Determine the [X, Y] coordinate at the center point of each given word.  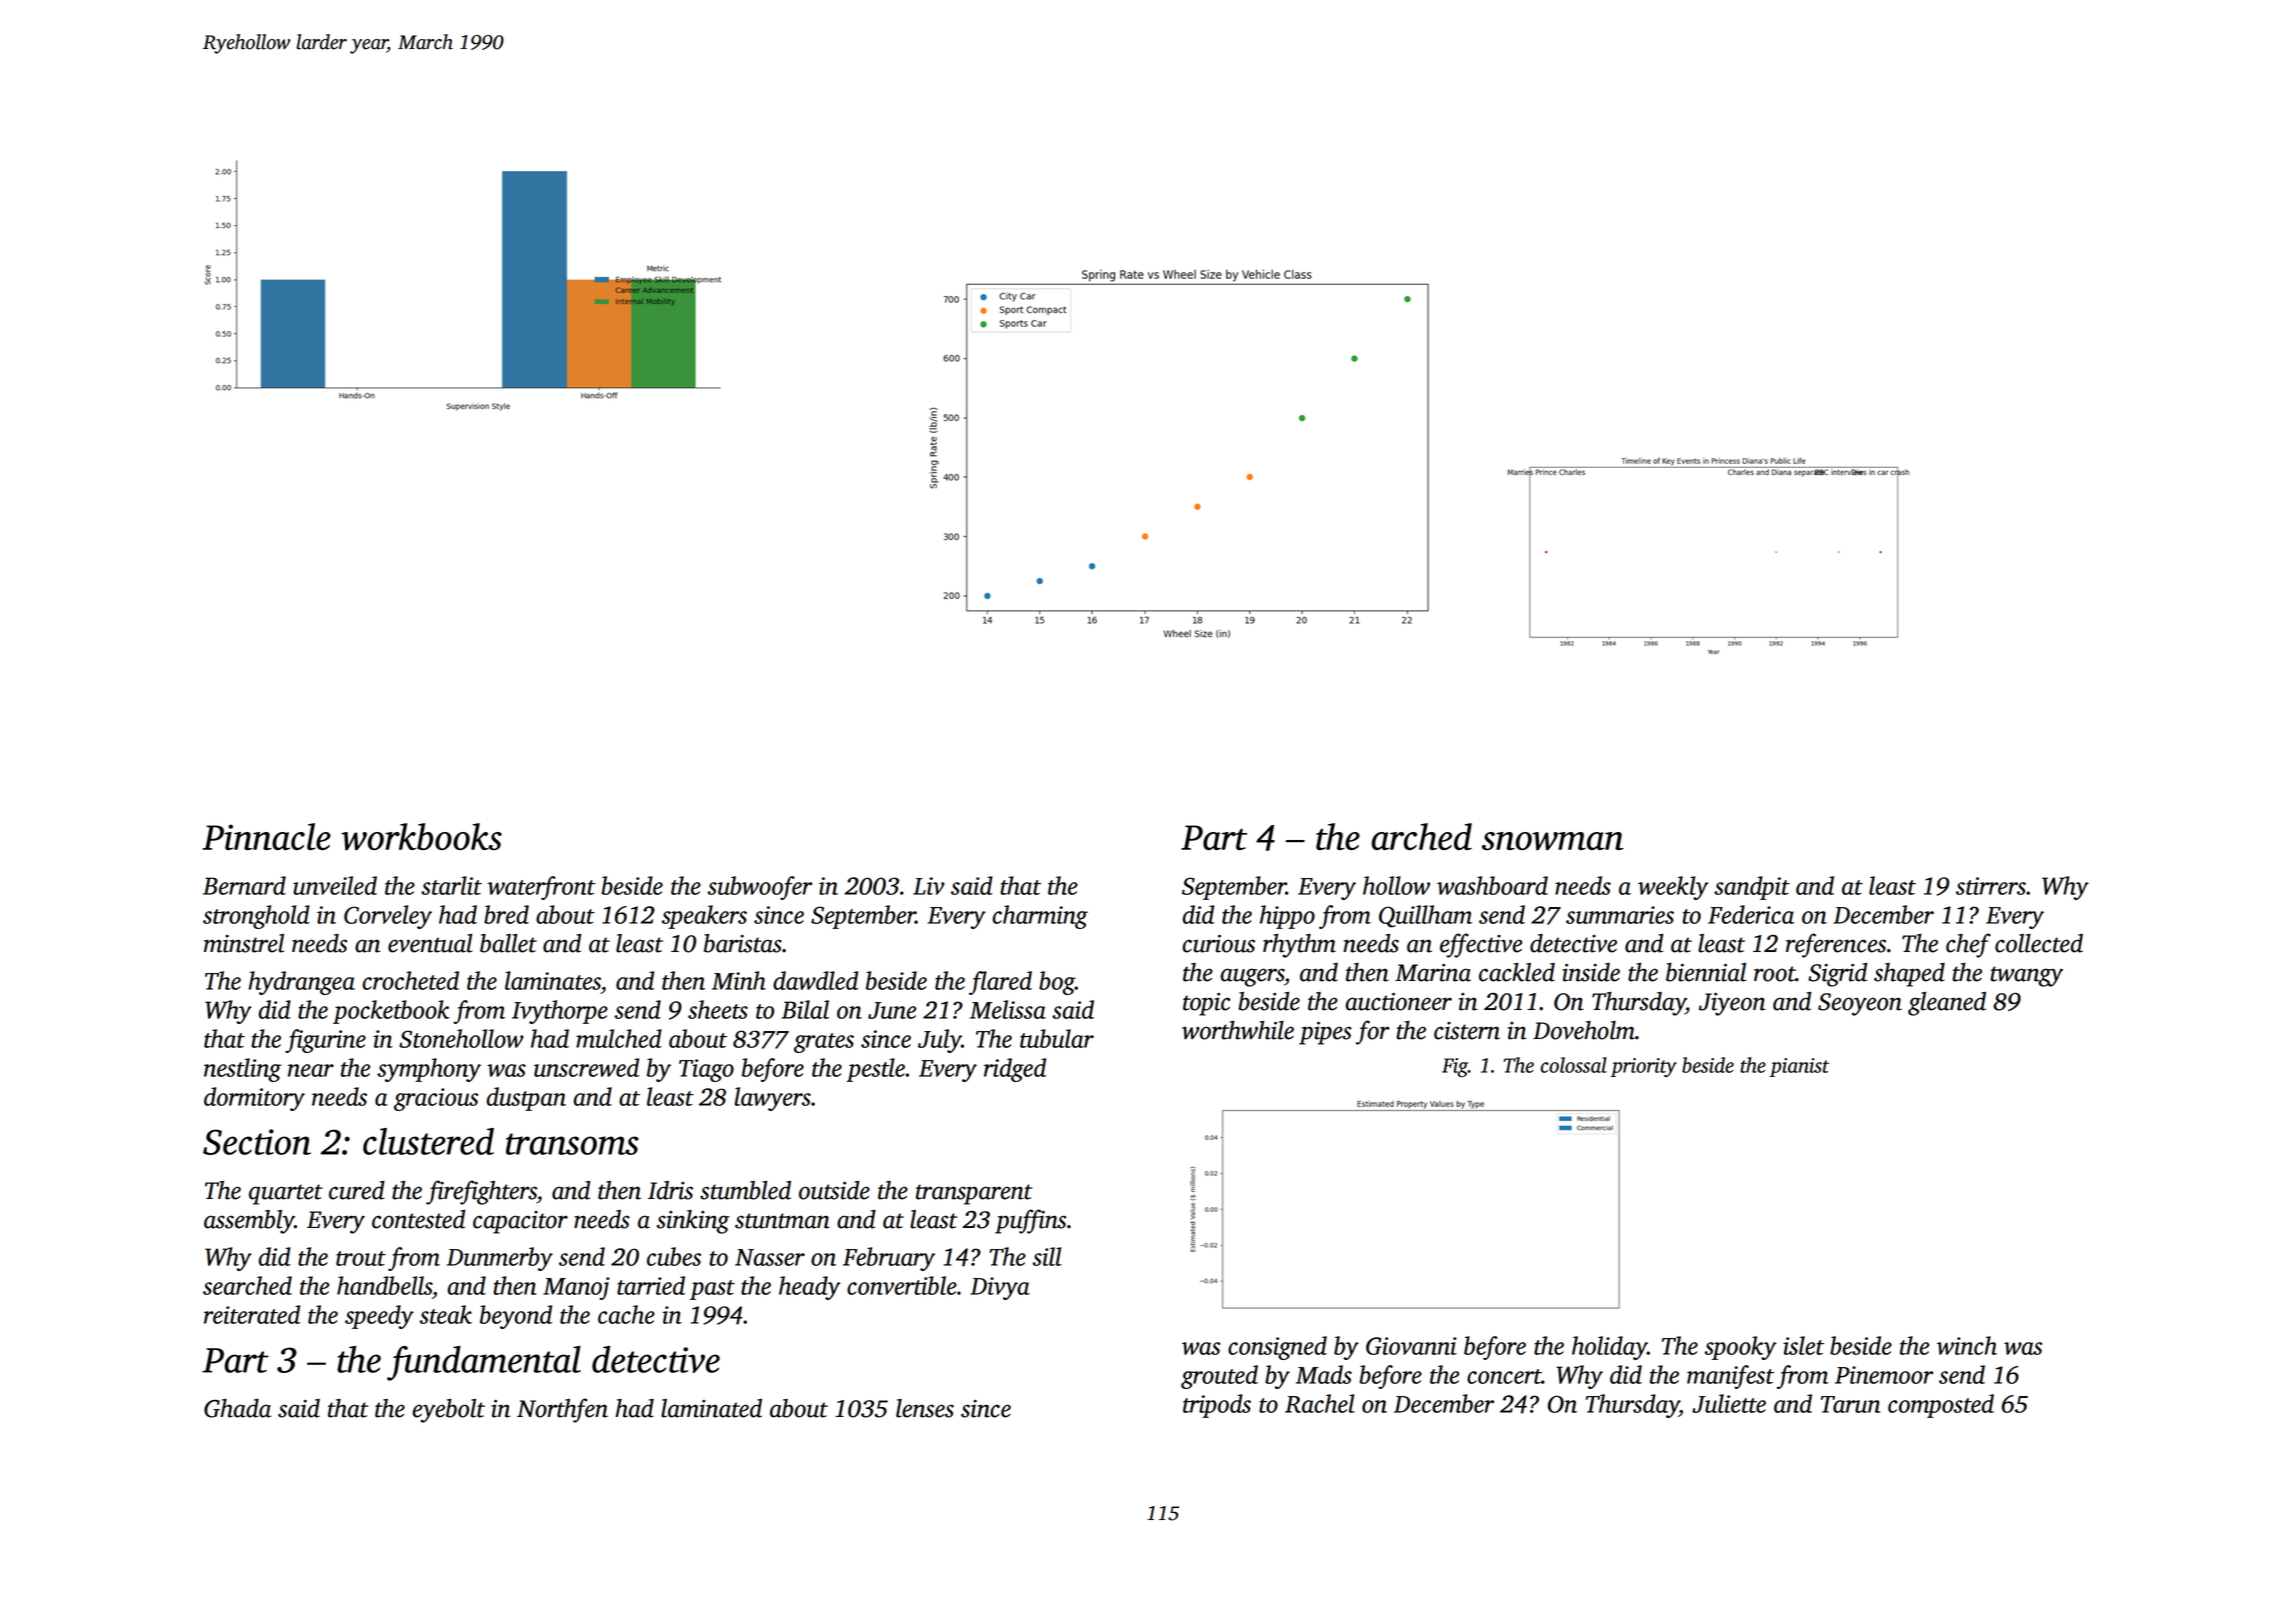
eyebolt [449, 1411]
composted [1941, 1406]
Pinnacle [267, 836]
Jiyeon [1732, 1004]
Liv [929, 886]
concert [1504, 1376]
